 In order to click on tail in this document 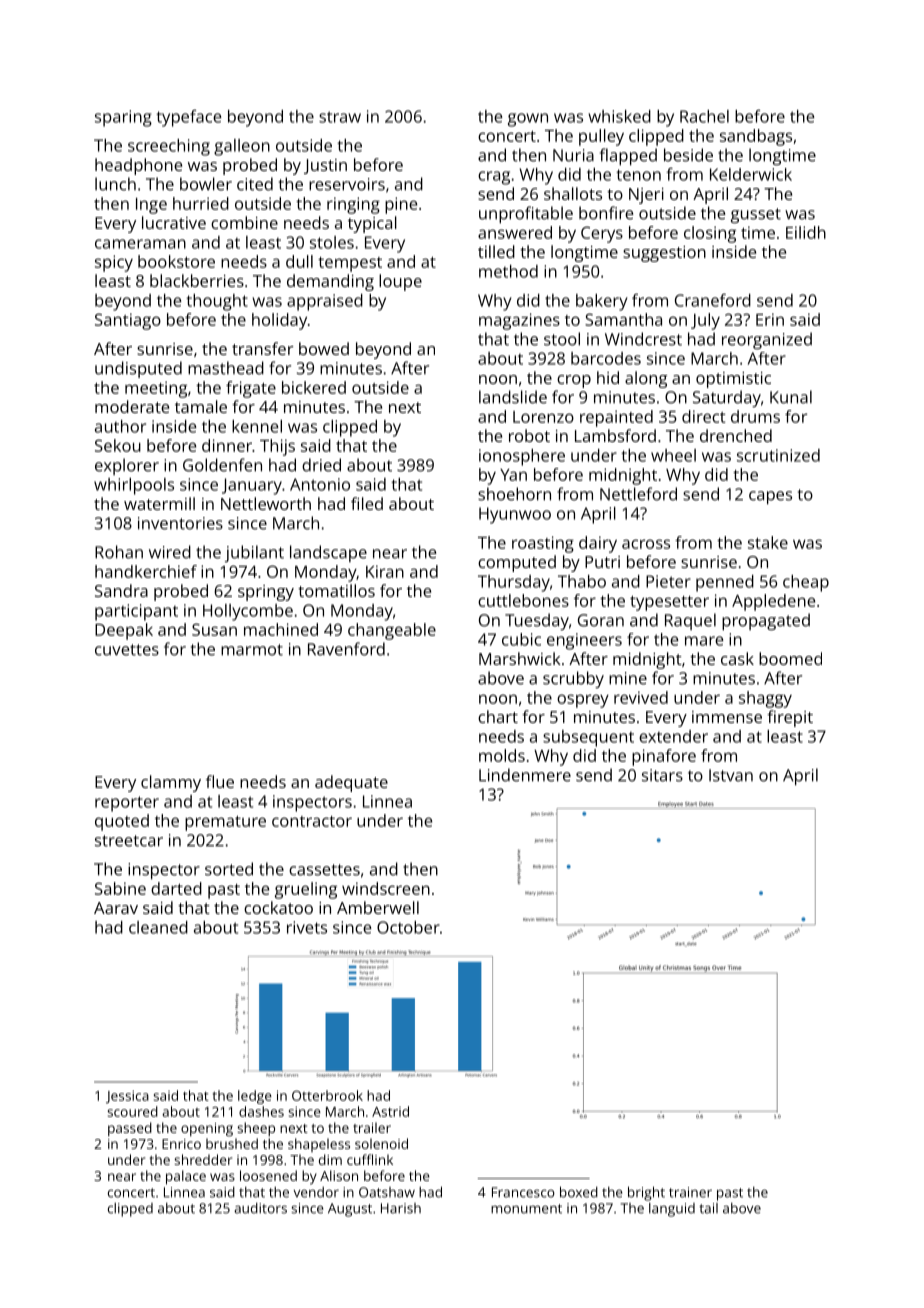, I will do `click(708, 1208)`.
